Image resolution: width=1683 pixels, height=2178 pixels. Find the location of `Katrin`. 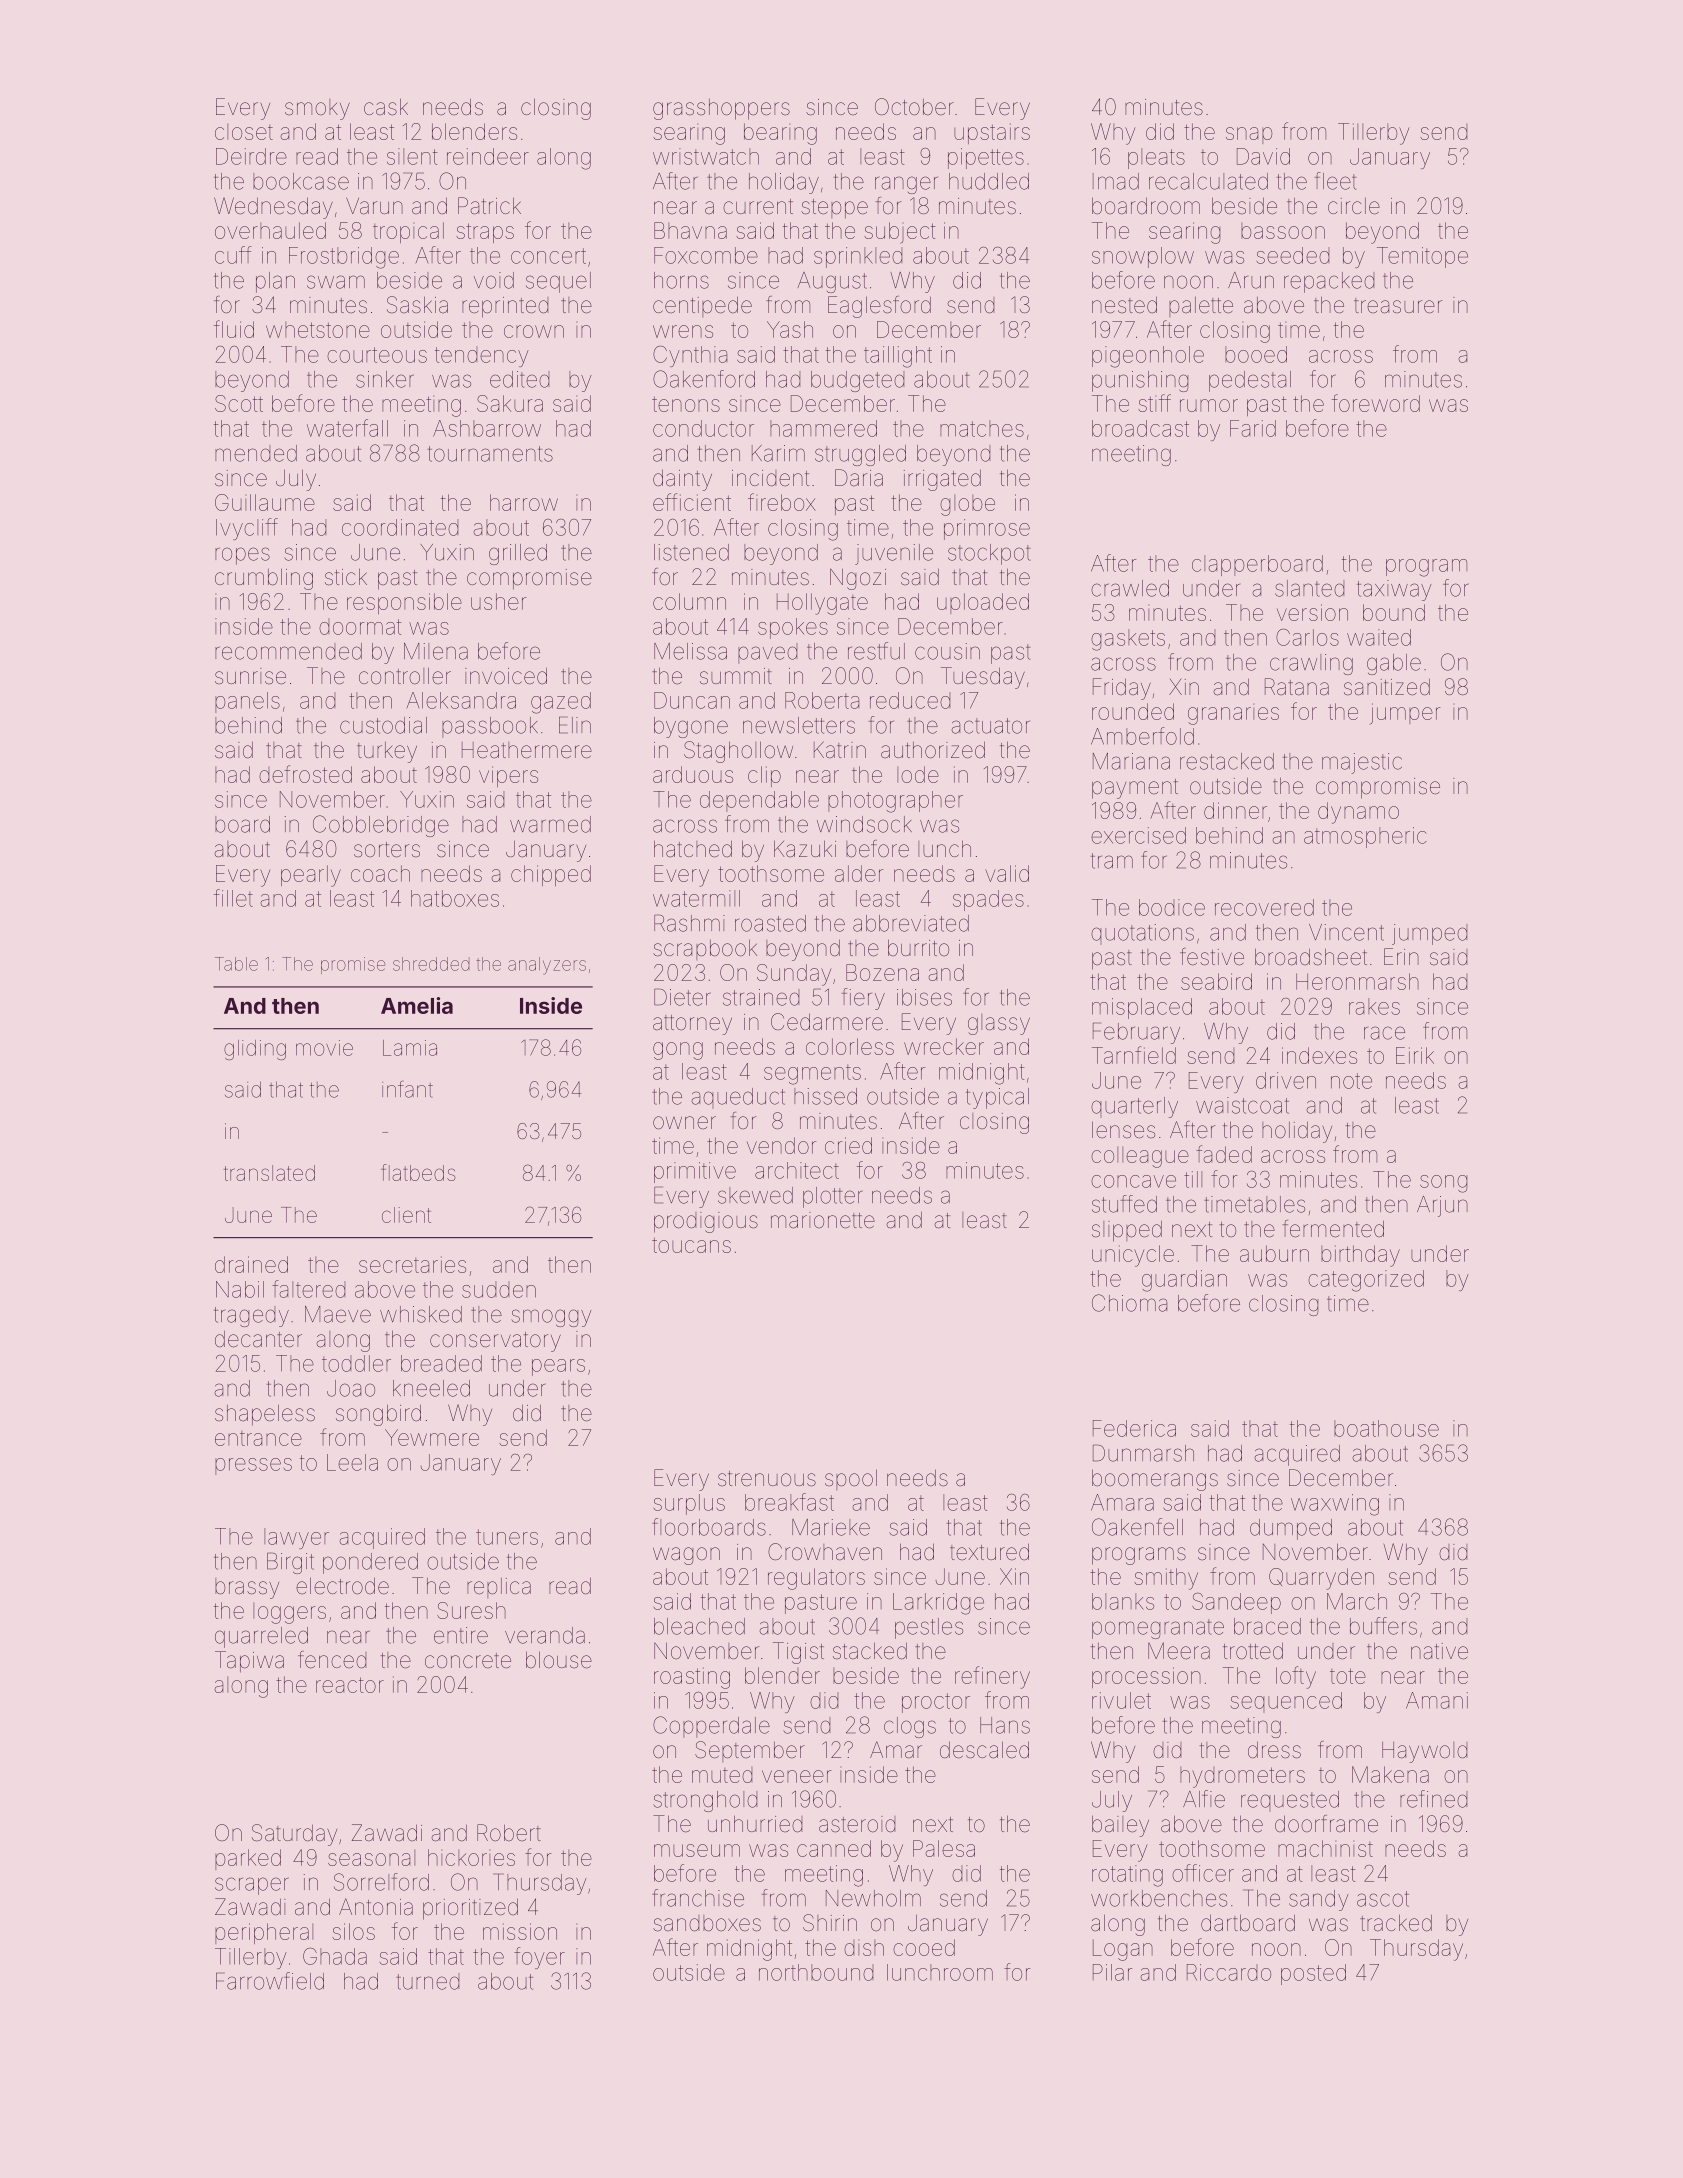

Katrin is located at coordinates (840, 750).
